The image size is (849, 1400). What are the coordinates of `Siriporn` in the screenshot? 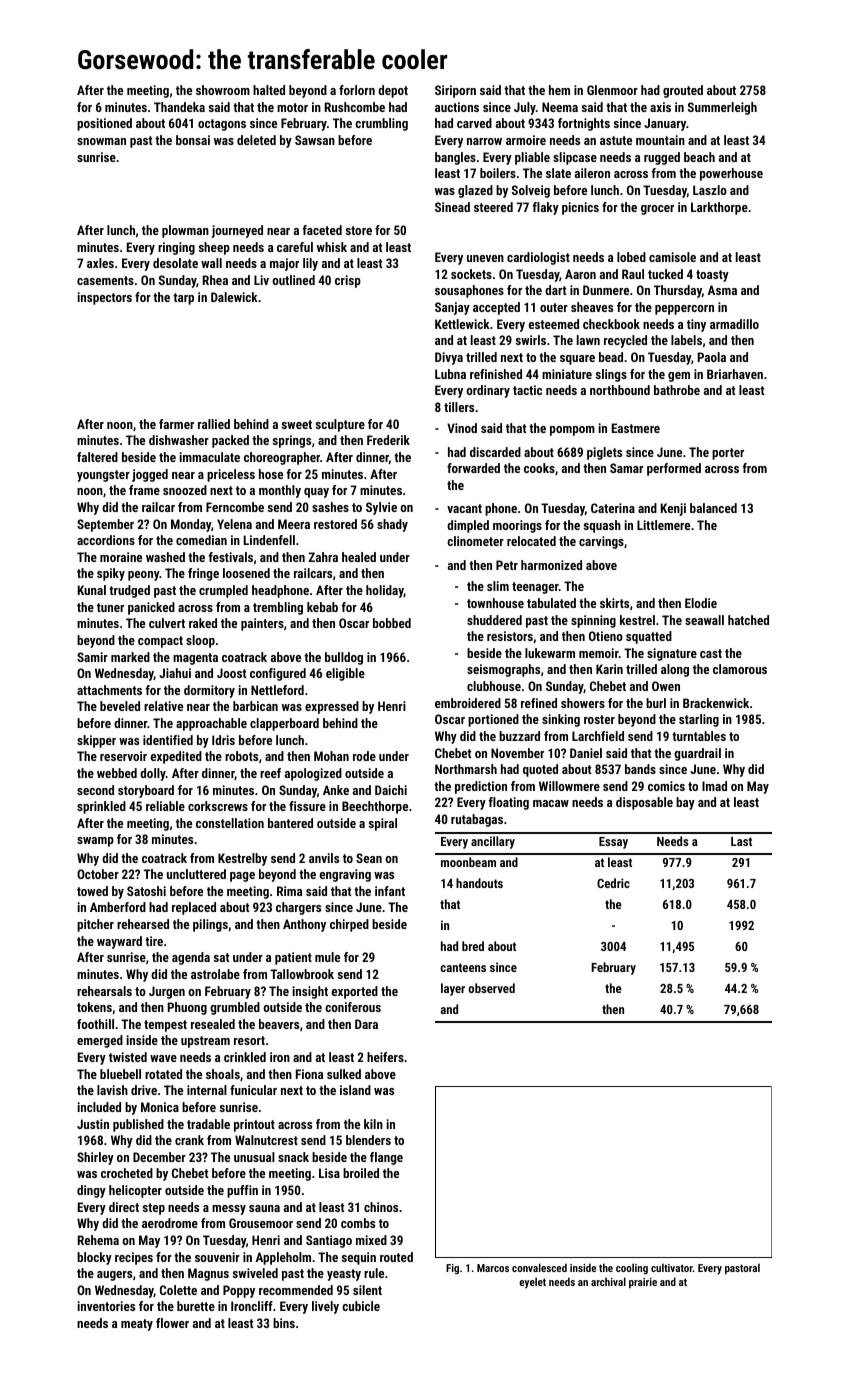 It's located at (455, 91).
